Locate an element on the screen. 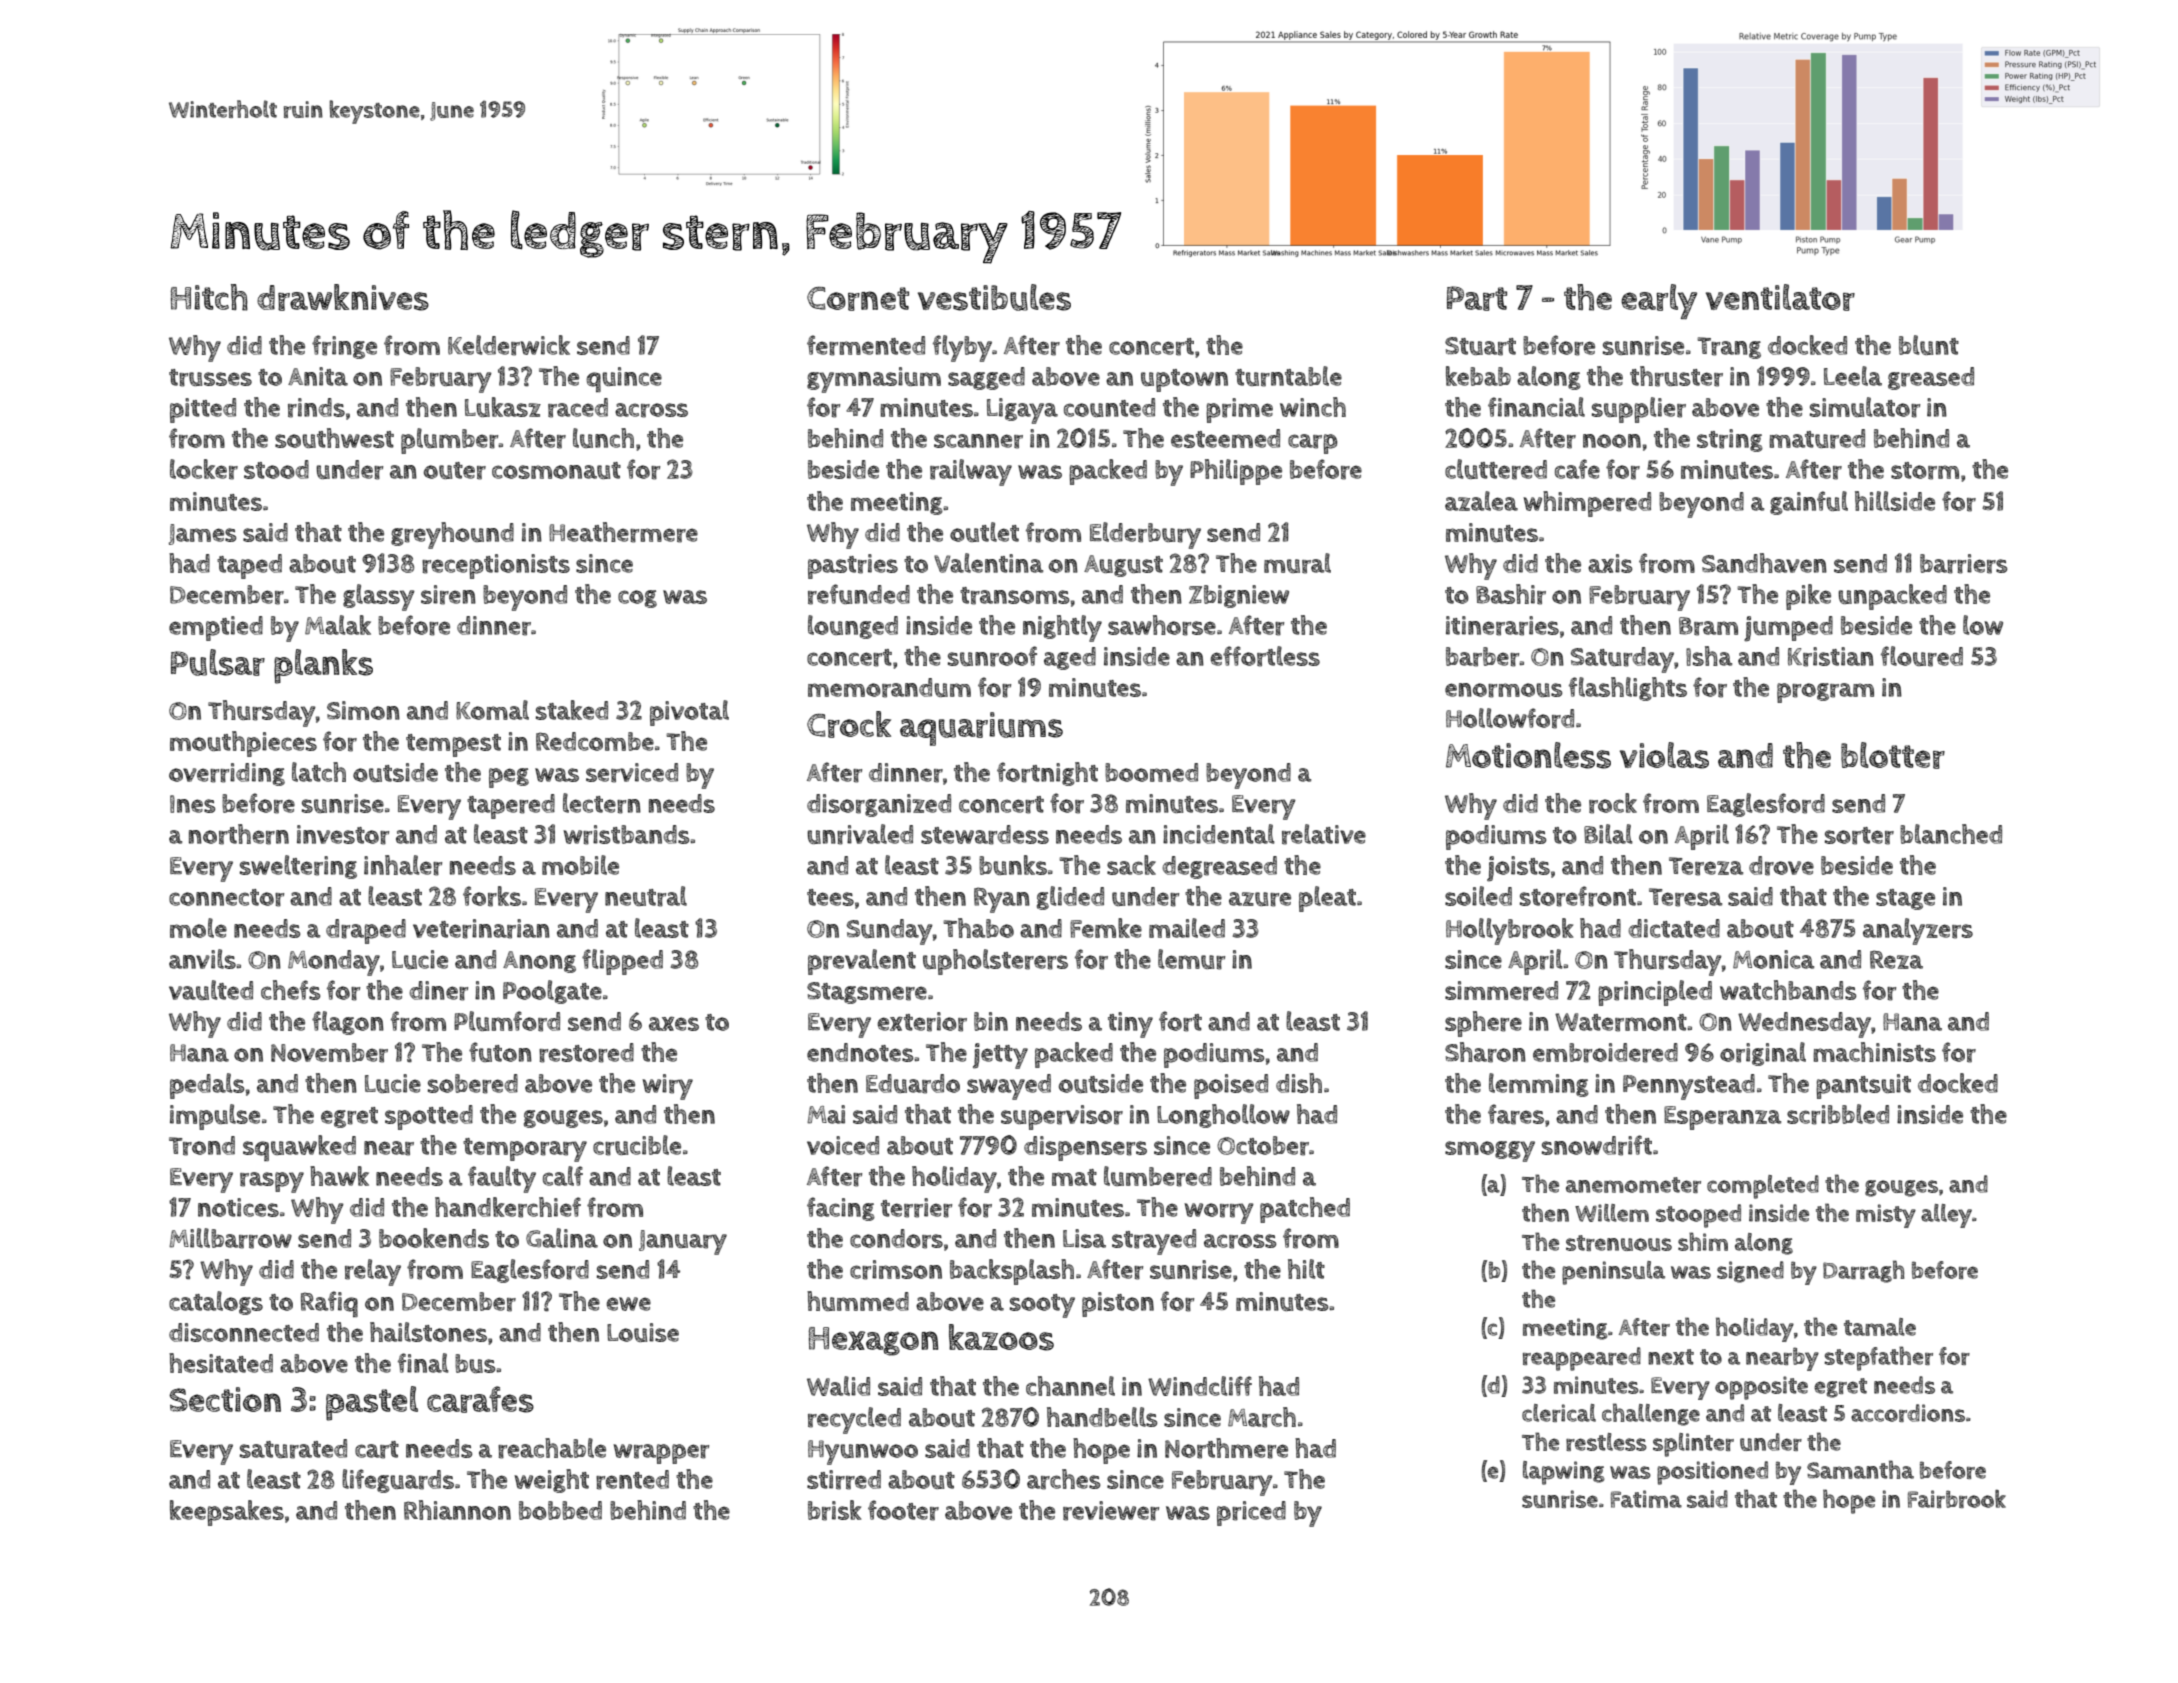 The image size is (2178, 1683). serviced is located at coordinates (632, 773).
